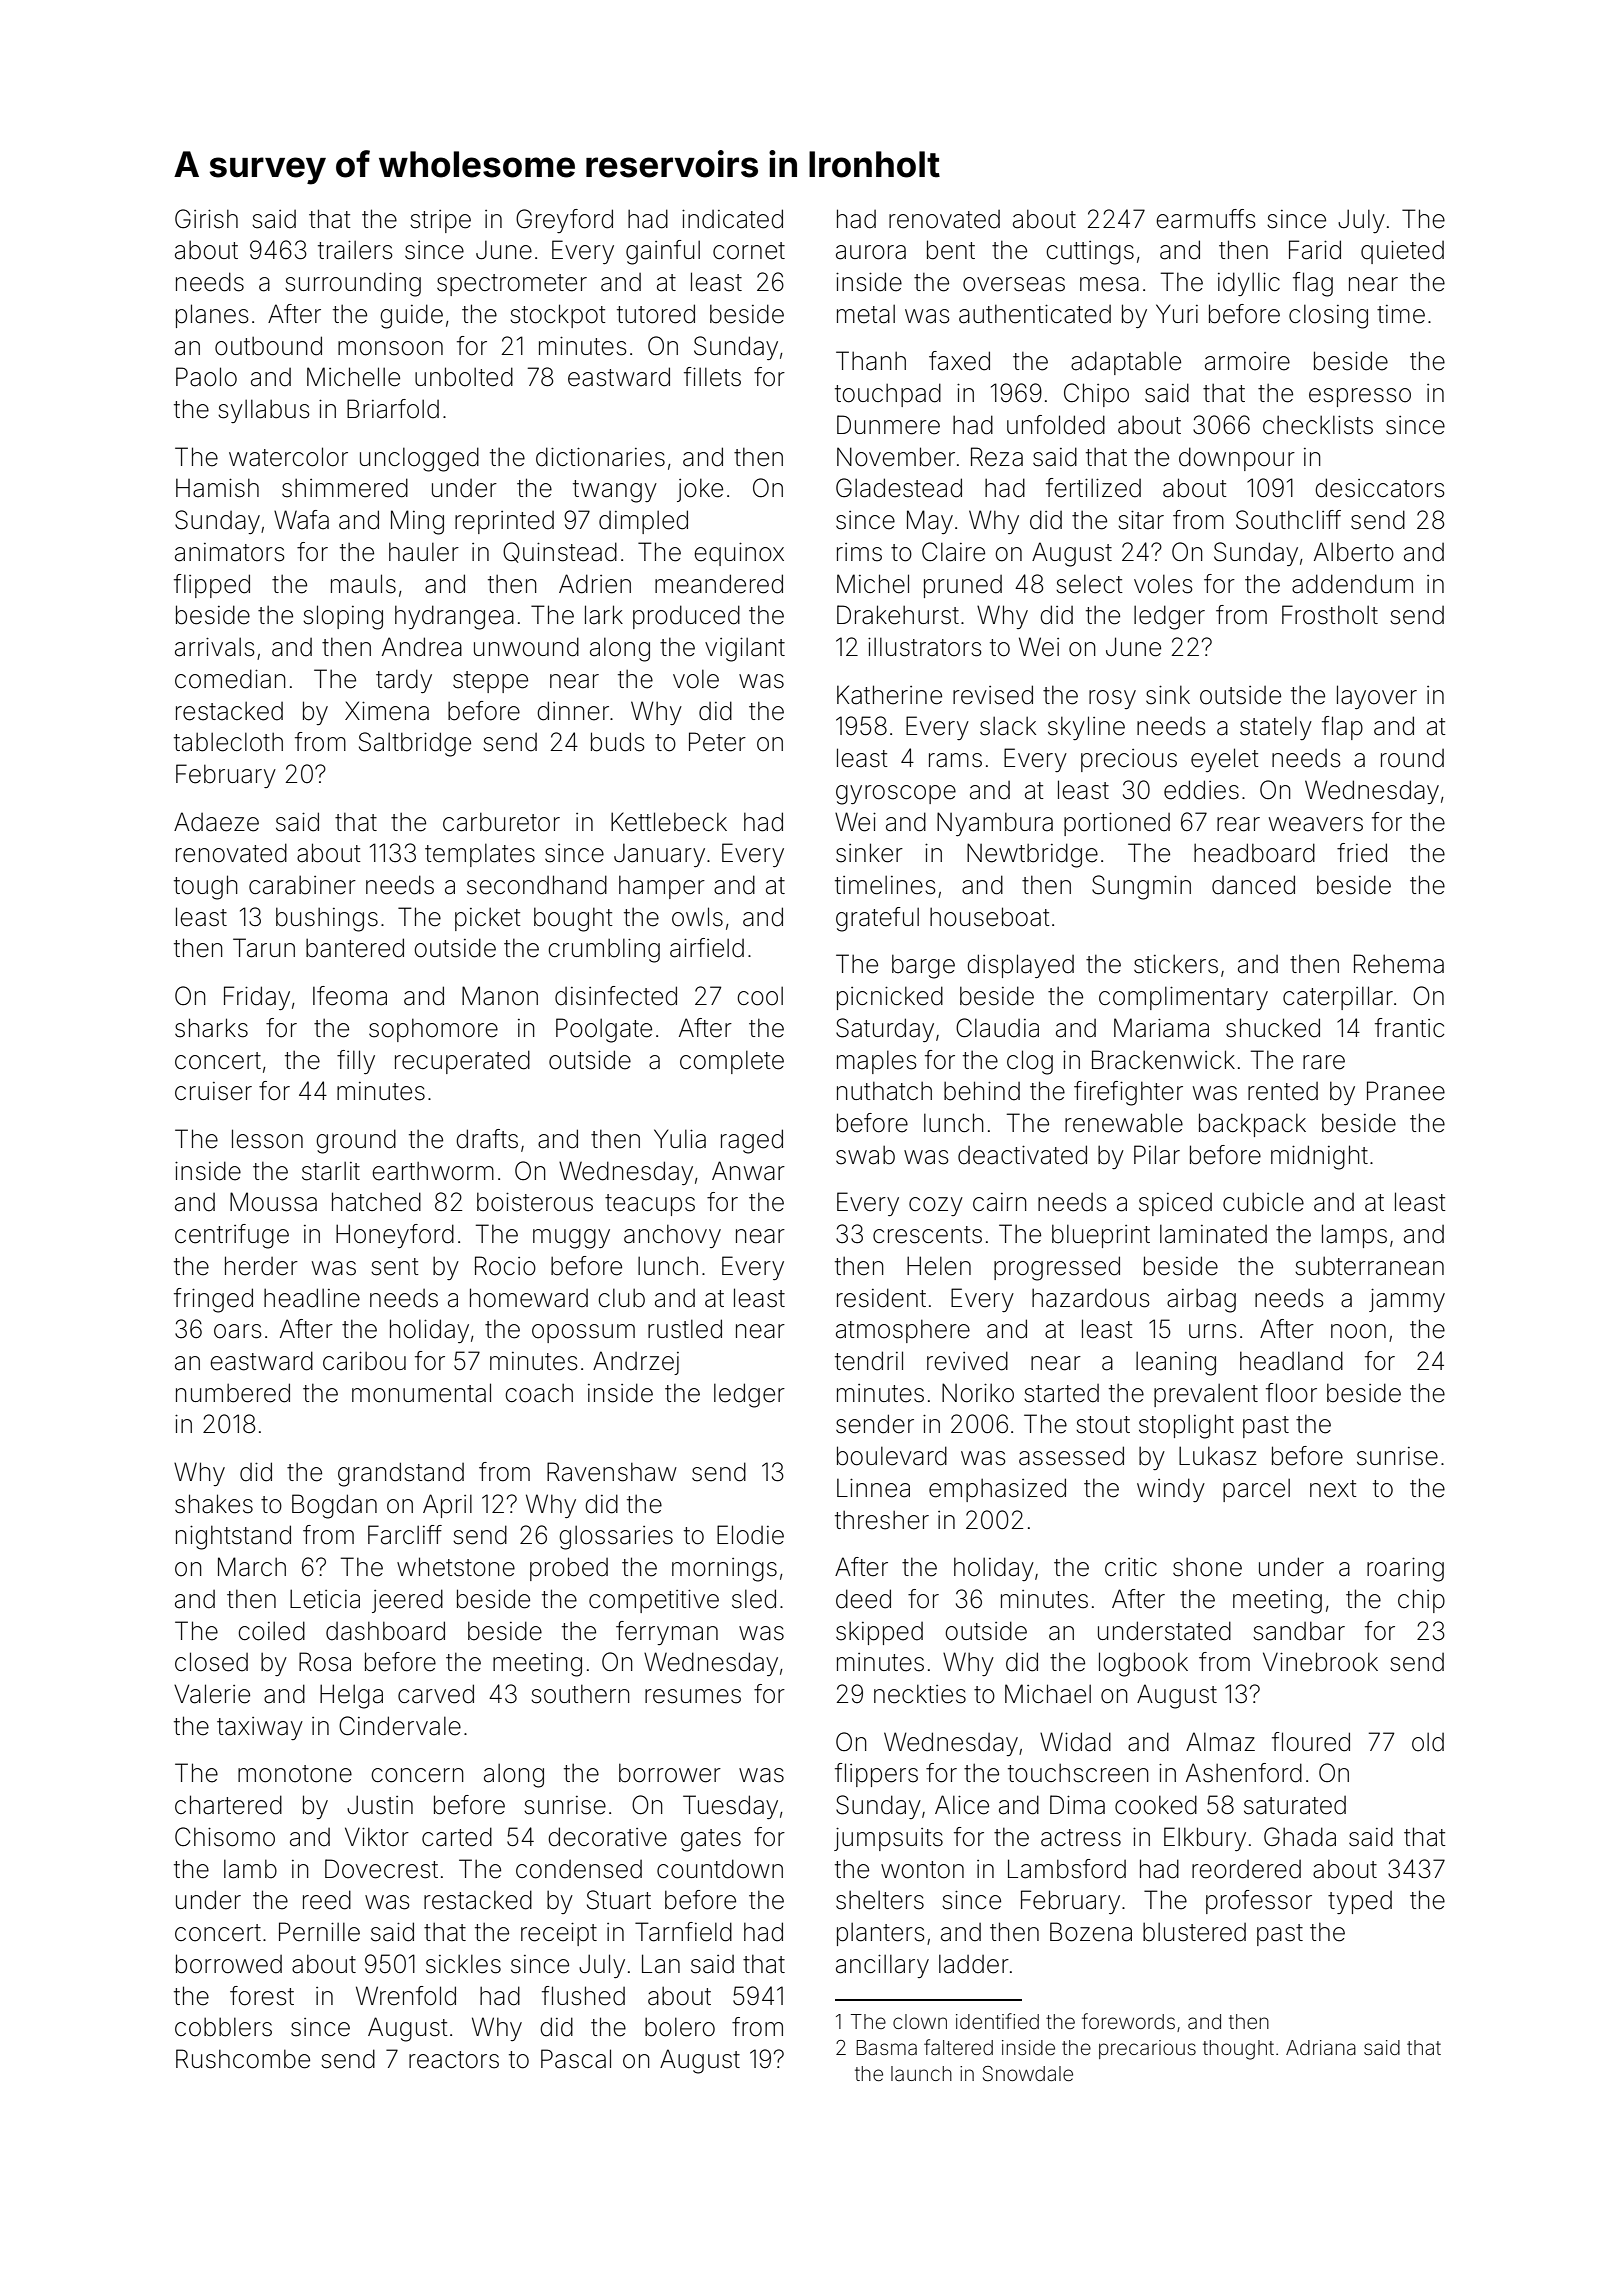  I want to click on flap, so click(1342, 728).
